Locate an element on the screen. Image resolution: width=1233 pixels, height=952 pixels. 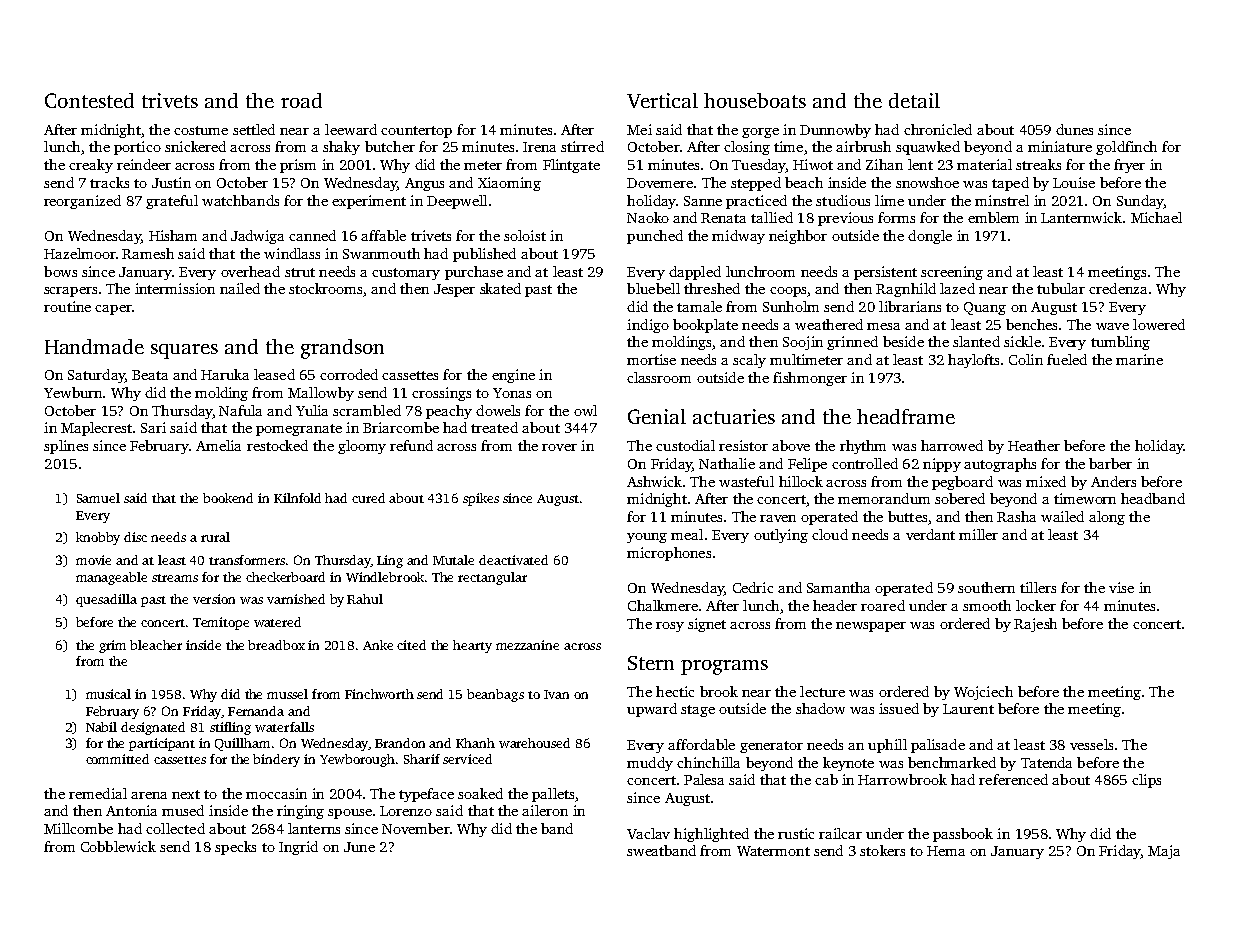
palisade is located at coordinates (938, 746).
